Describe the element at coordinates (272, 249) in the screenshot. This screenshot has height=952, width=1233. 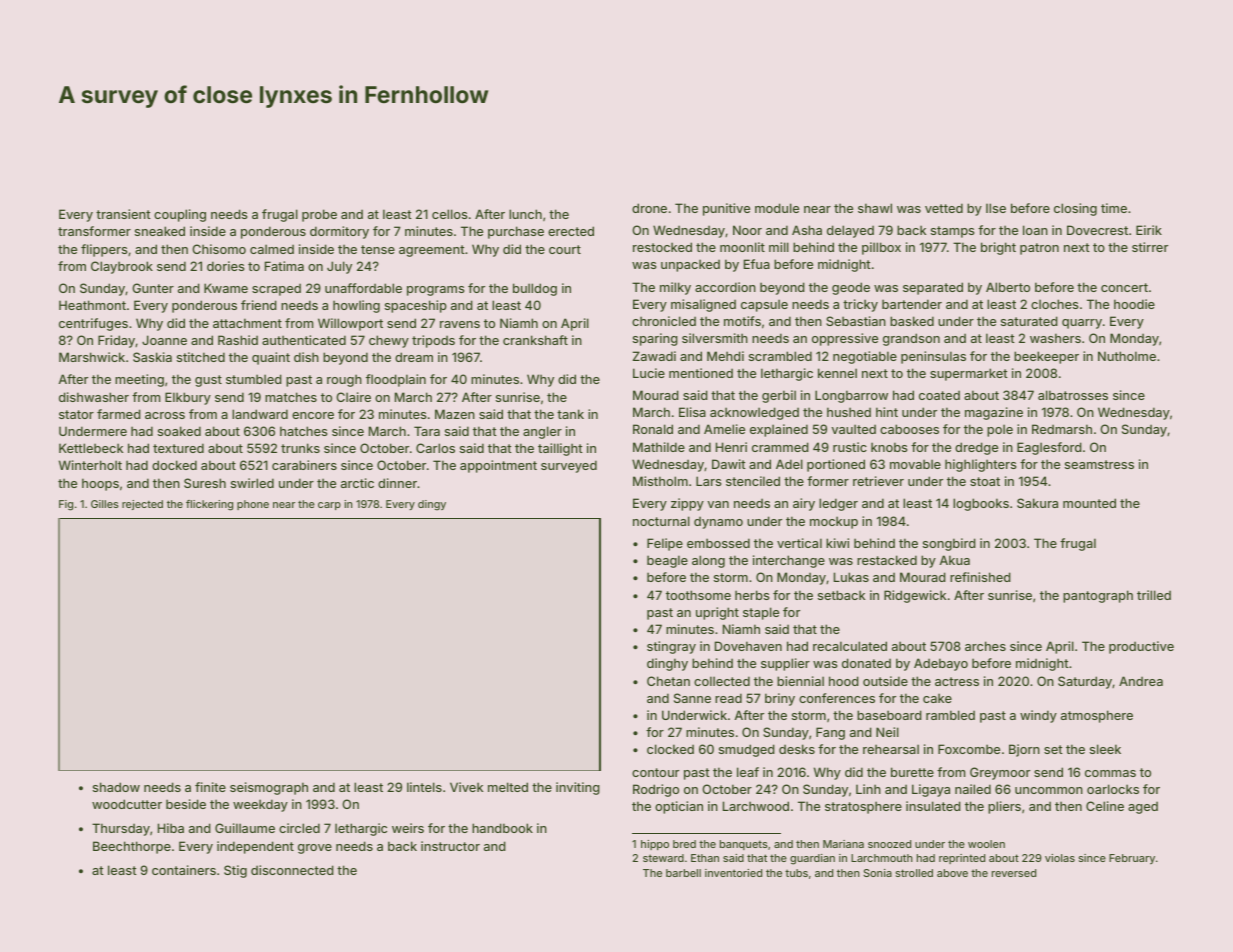
I see `calmed` at that location.
